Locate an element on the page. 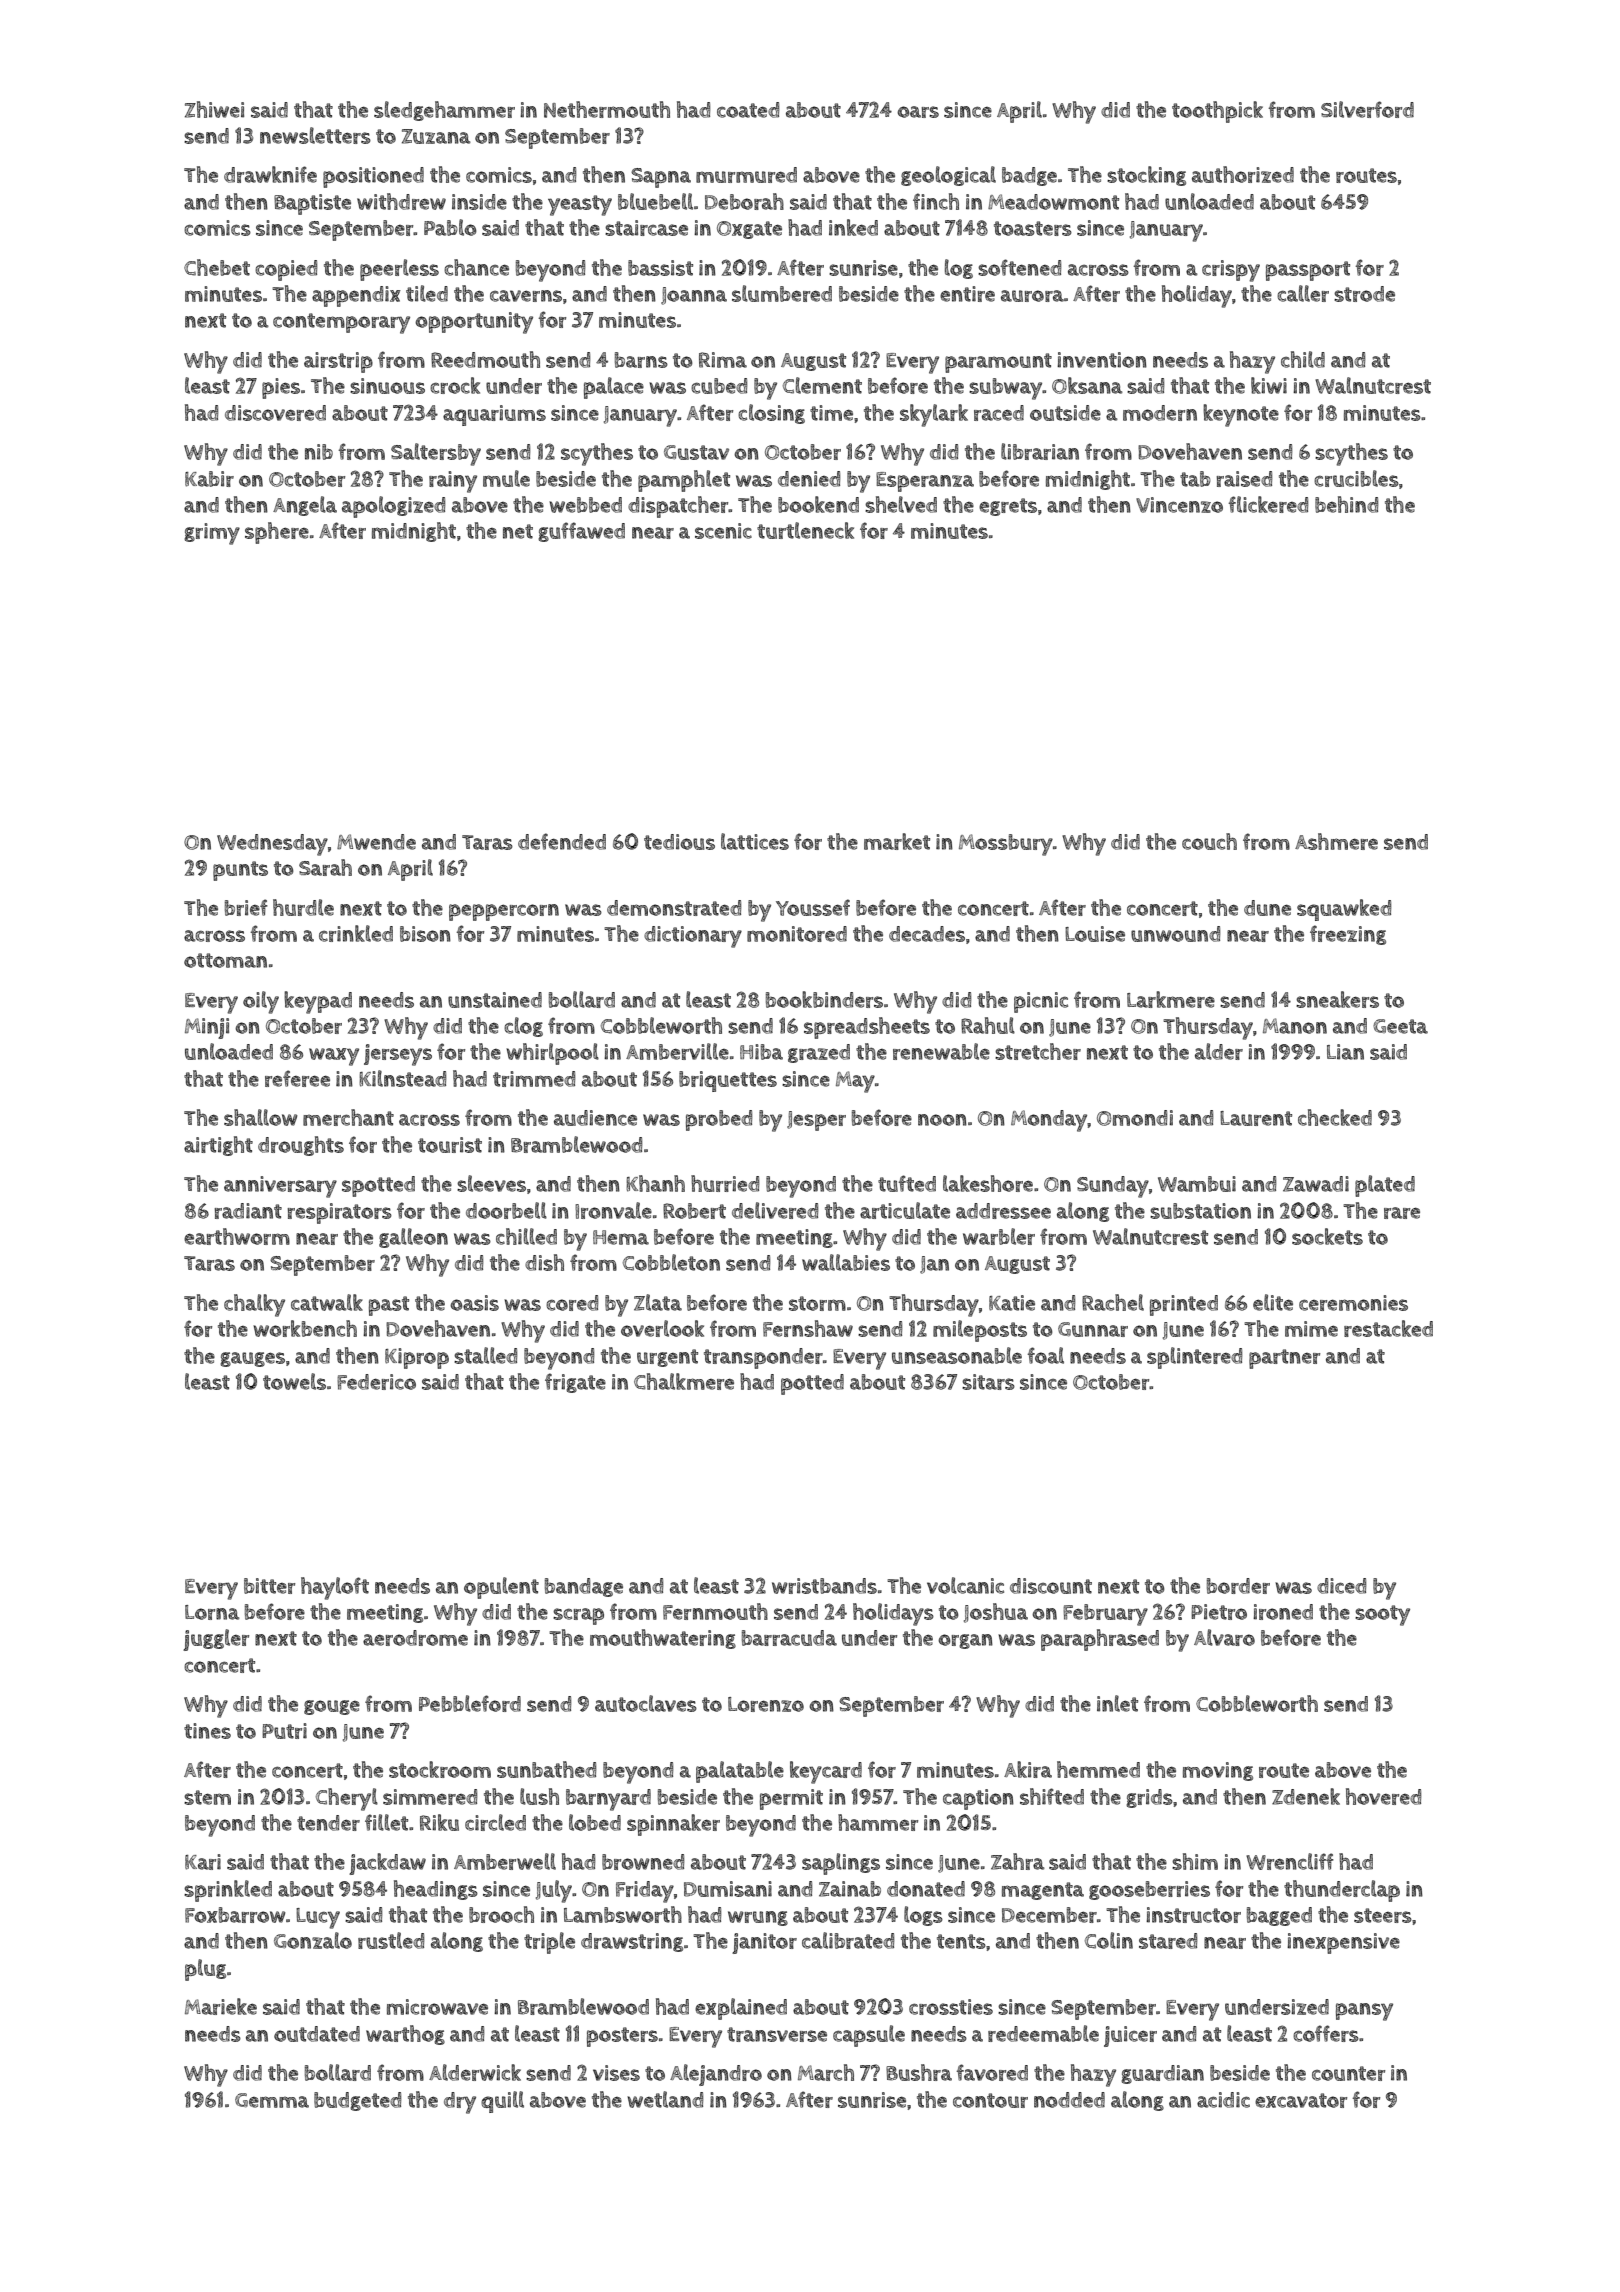 This page has height=2292, width=1620. dry is located at coordinates (460, 2103).
